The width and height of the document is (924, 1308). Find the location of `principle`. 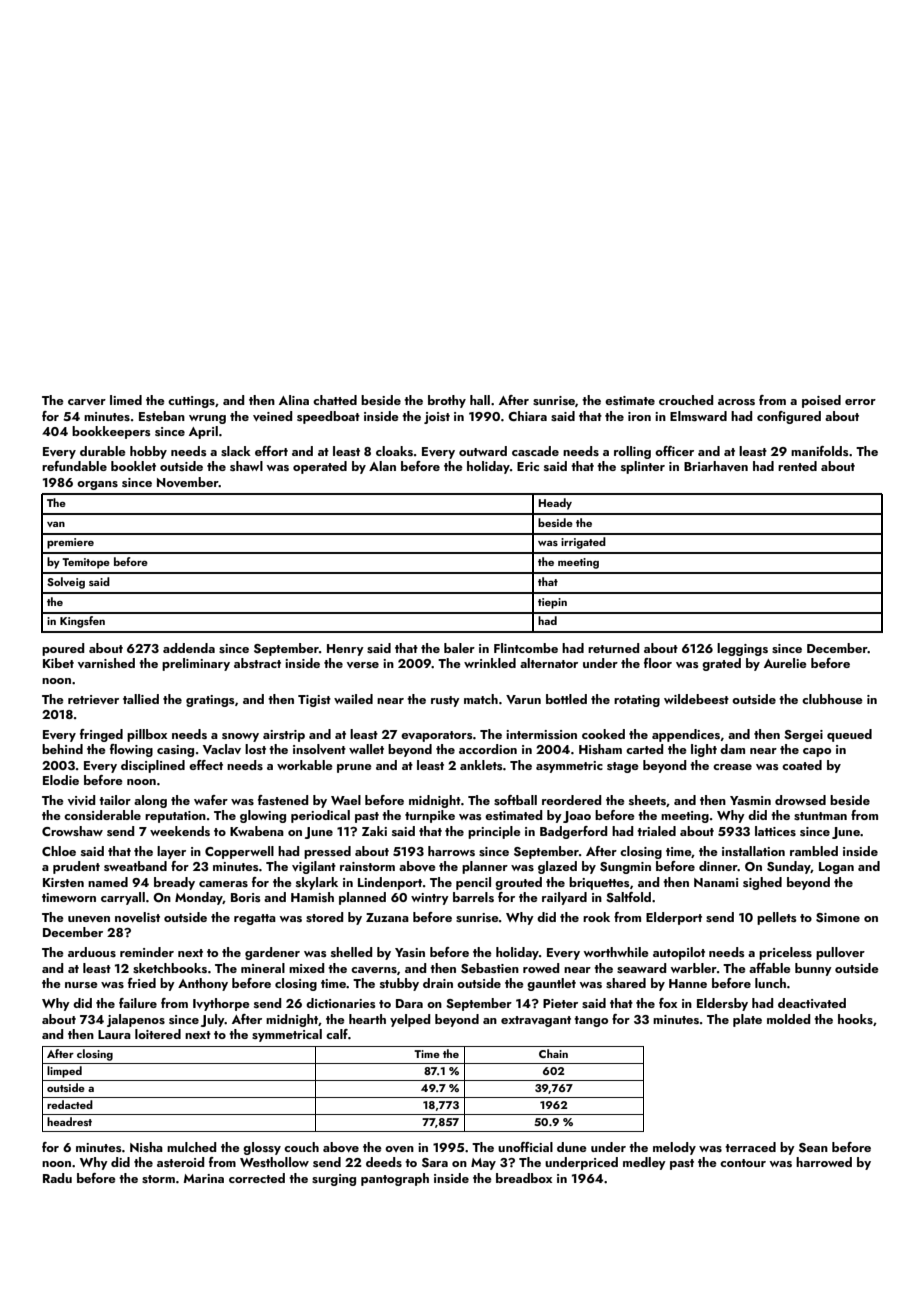

principle is located at coordinates (494, 832).
